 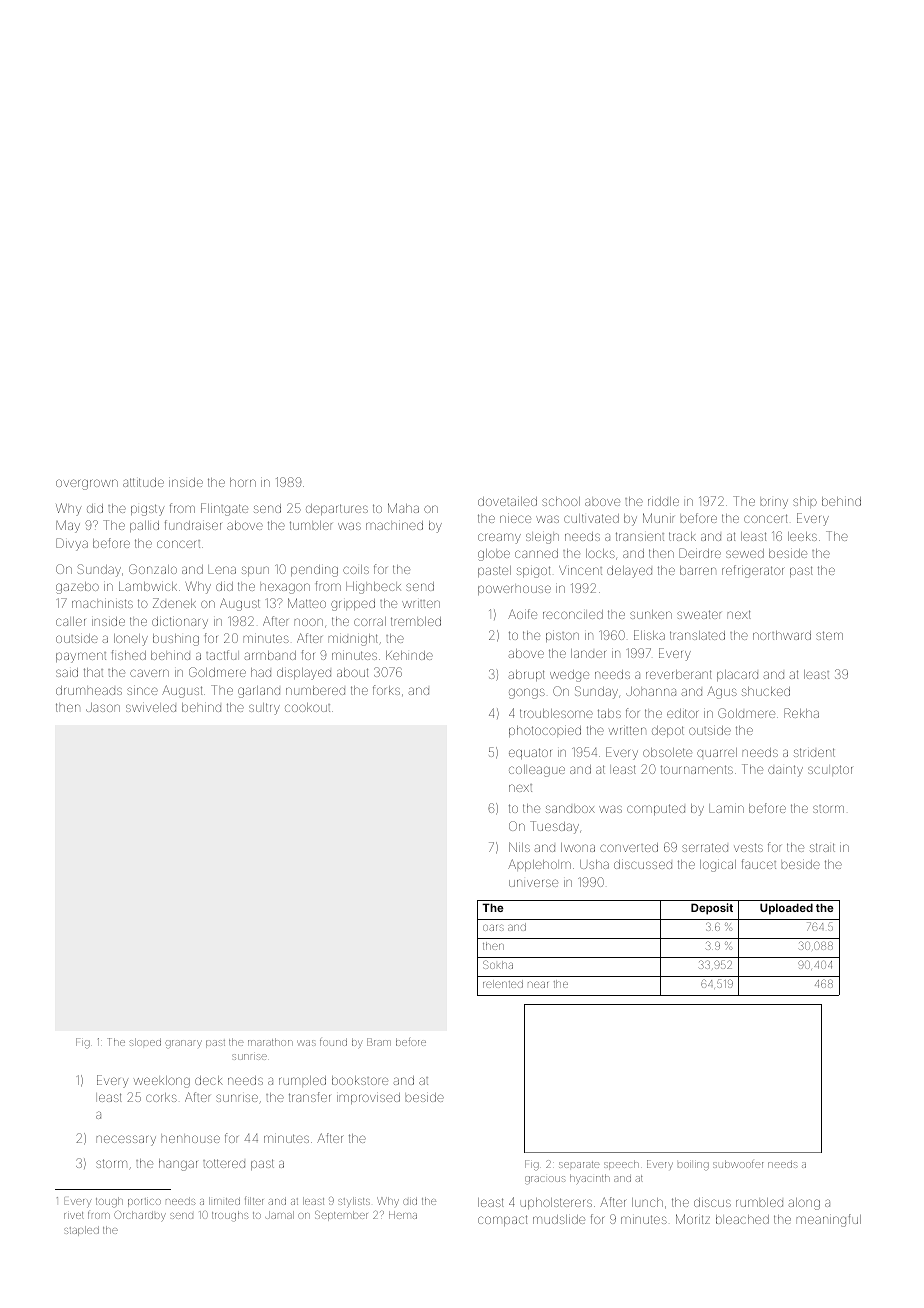 What do you see at coordinates (494, 555) in the document?
I see `globe` at bounding box center [494, 555].
